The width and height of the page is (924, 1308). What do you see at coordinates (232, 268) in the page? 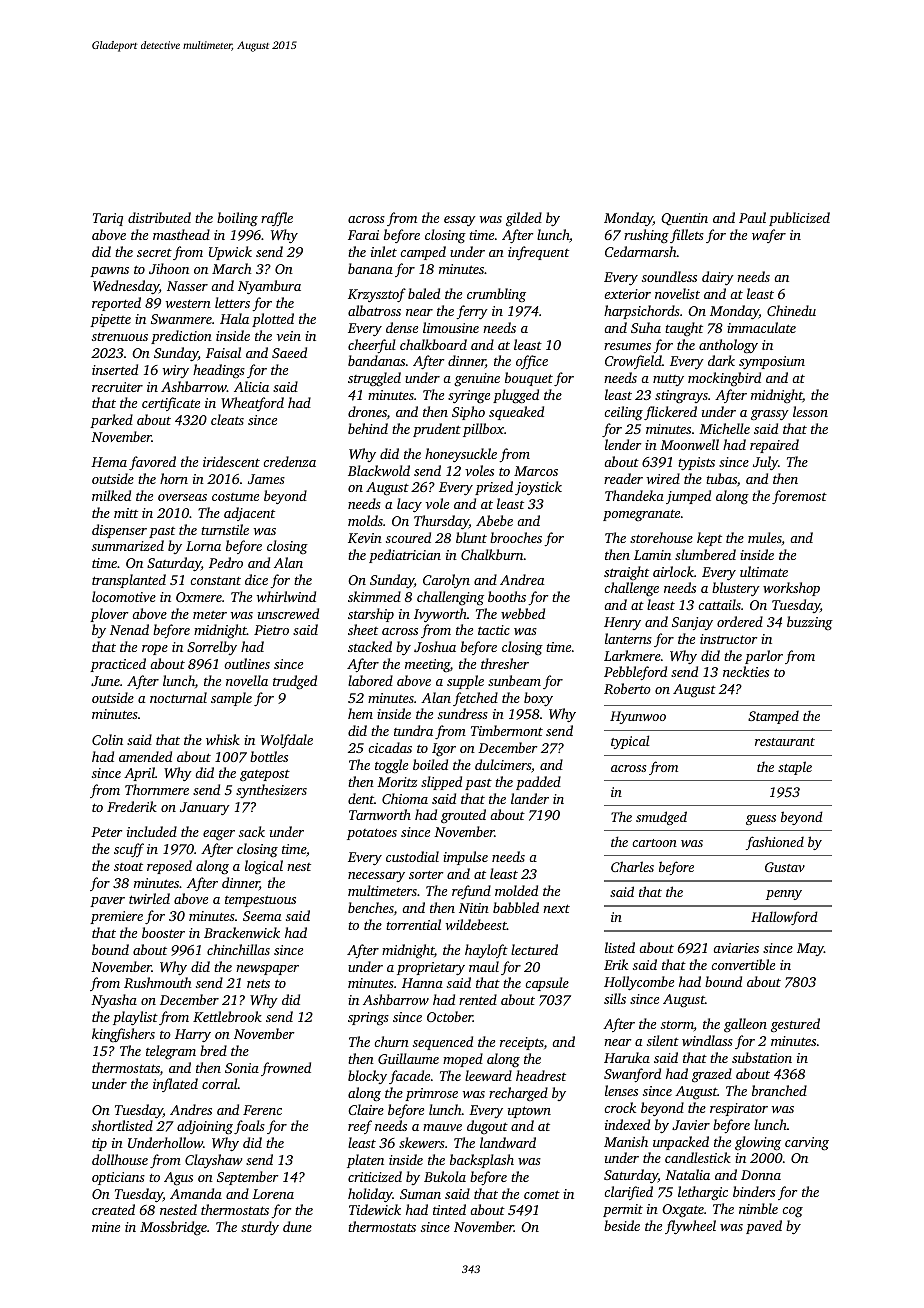
I see `March` at bounding box center [232, 268].
